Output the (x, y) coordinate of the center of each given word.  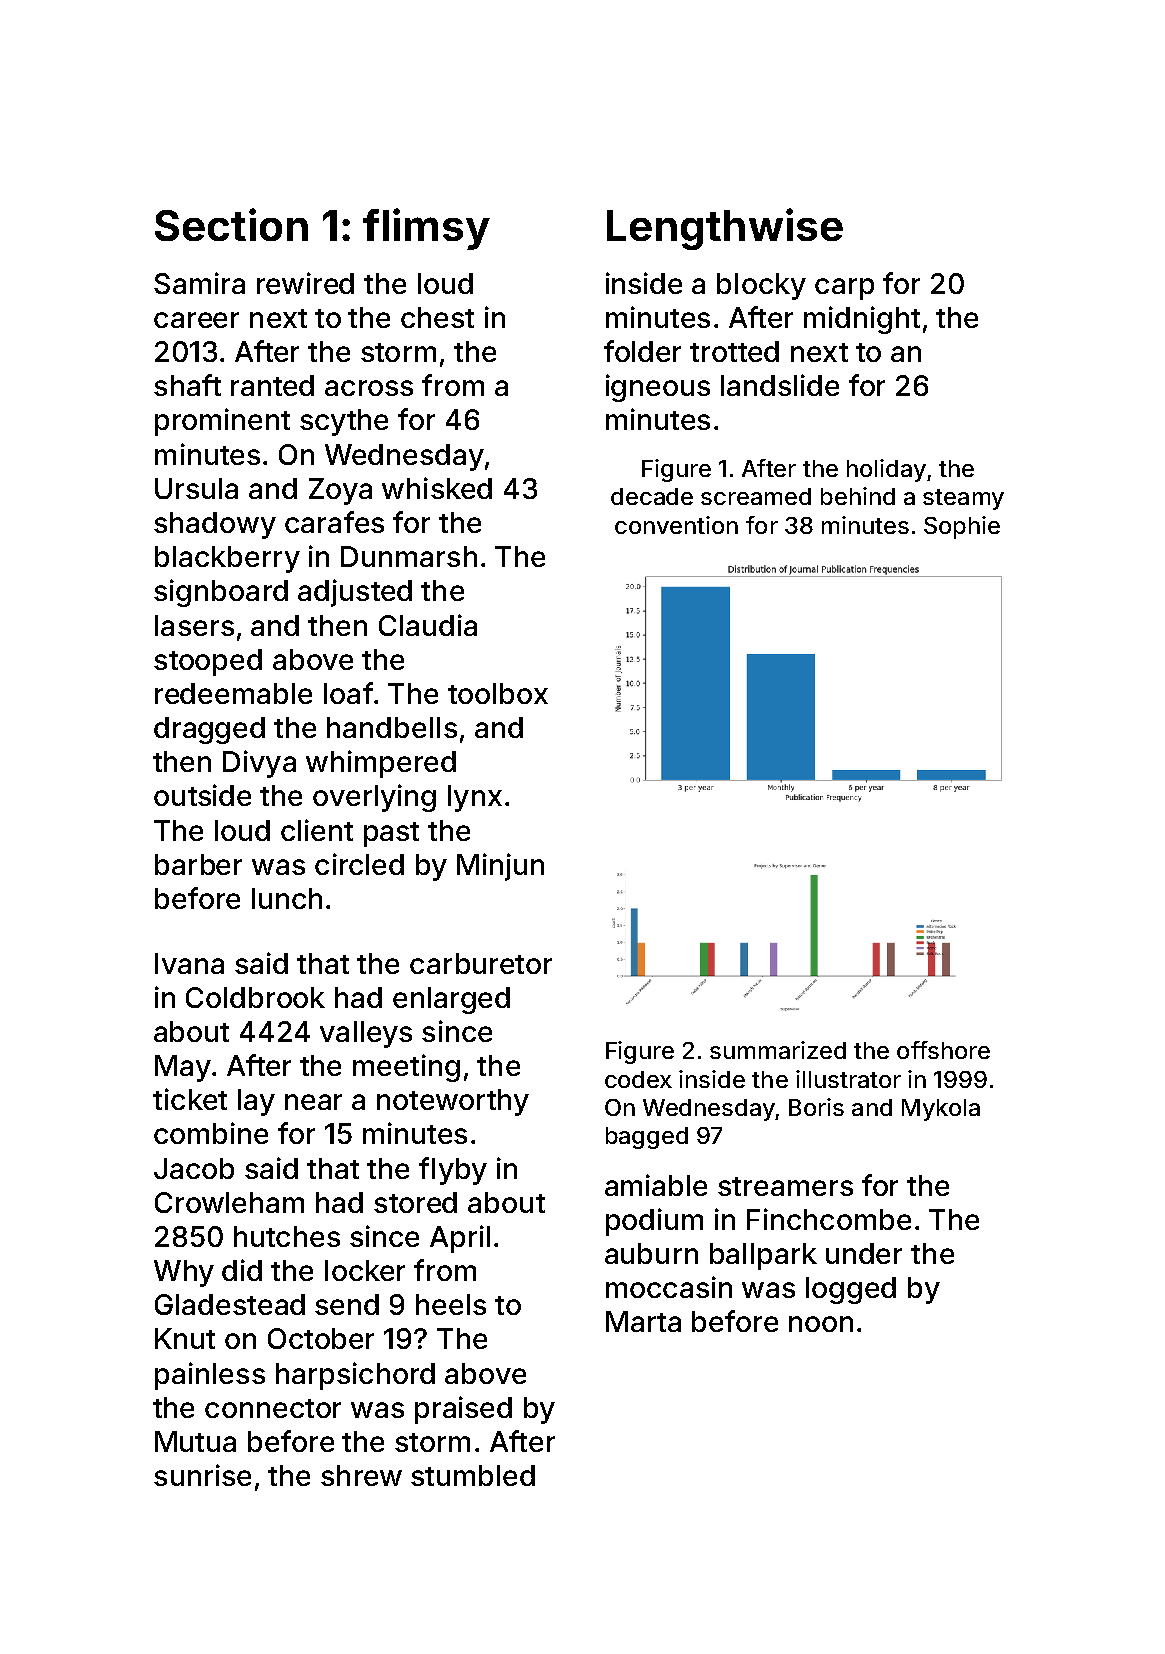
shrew (361, 1475)
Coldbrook (255, 997)
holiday (886, 470)
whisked (437, 488)
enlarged (451, 1000)
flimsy (426, 229)
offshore (943, 1050)
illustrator (848, 1079)
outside (202, 795)
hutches (287, 1236)
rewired (305, 283)
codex (638, 1079)
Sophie (962, 527)
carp (844, 289)
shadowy (215, 525)
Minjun (500, 867)
